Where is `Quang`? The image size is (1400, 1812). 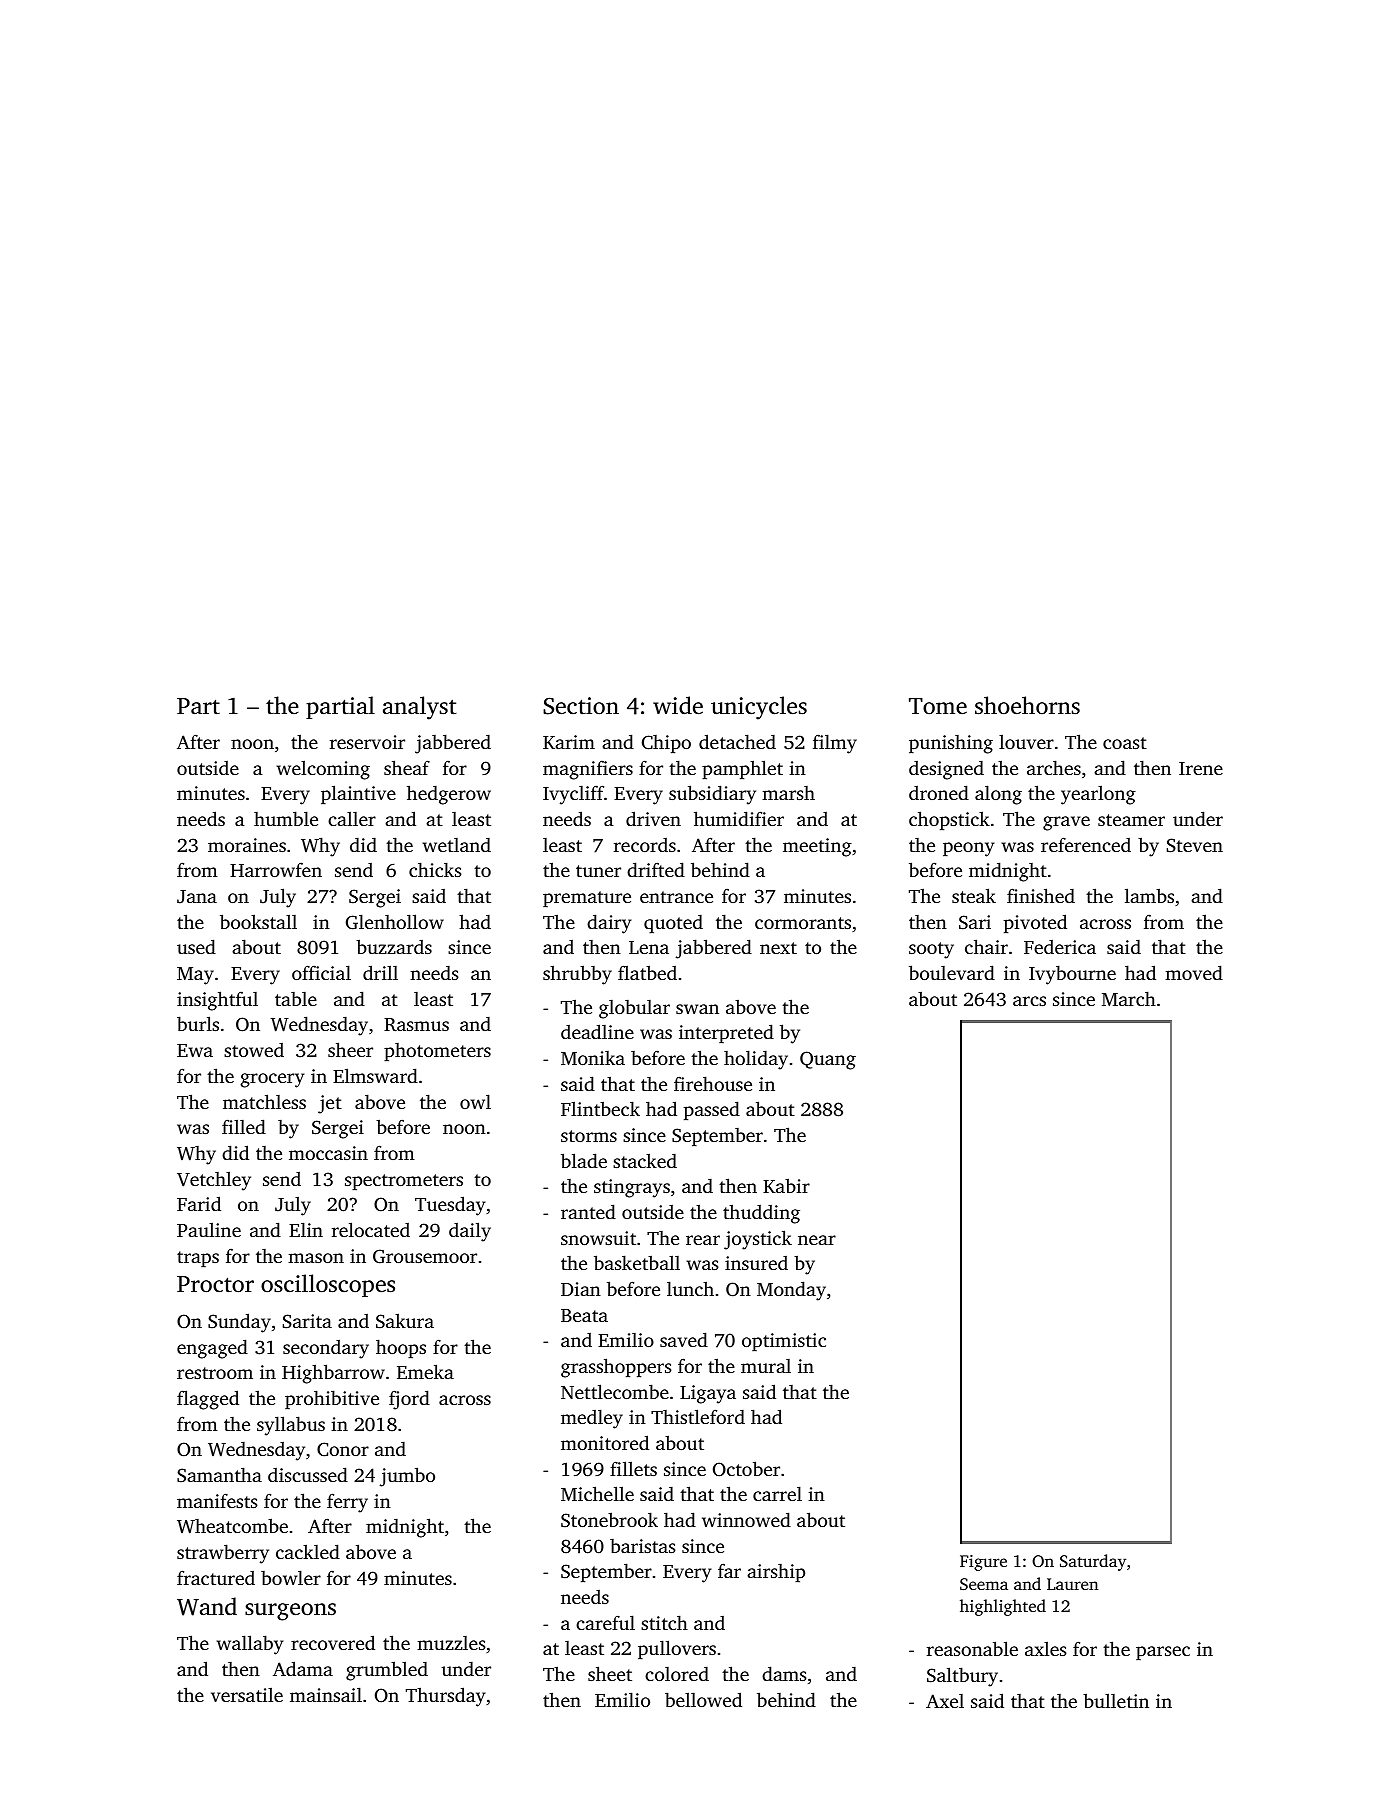 Quang is located at coordinates (828, 1060).
